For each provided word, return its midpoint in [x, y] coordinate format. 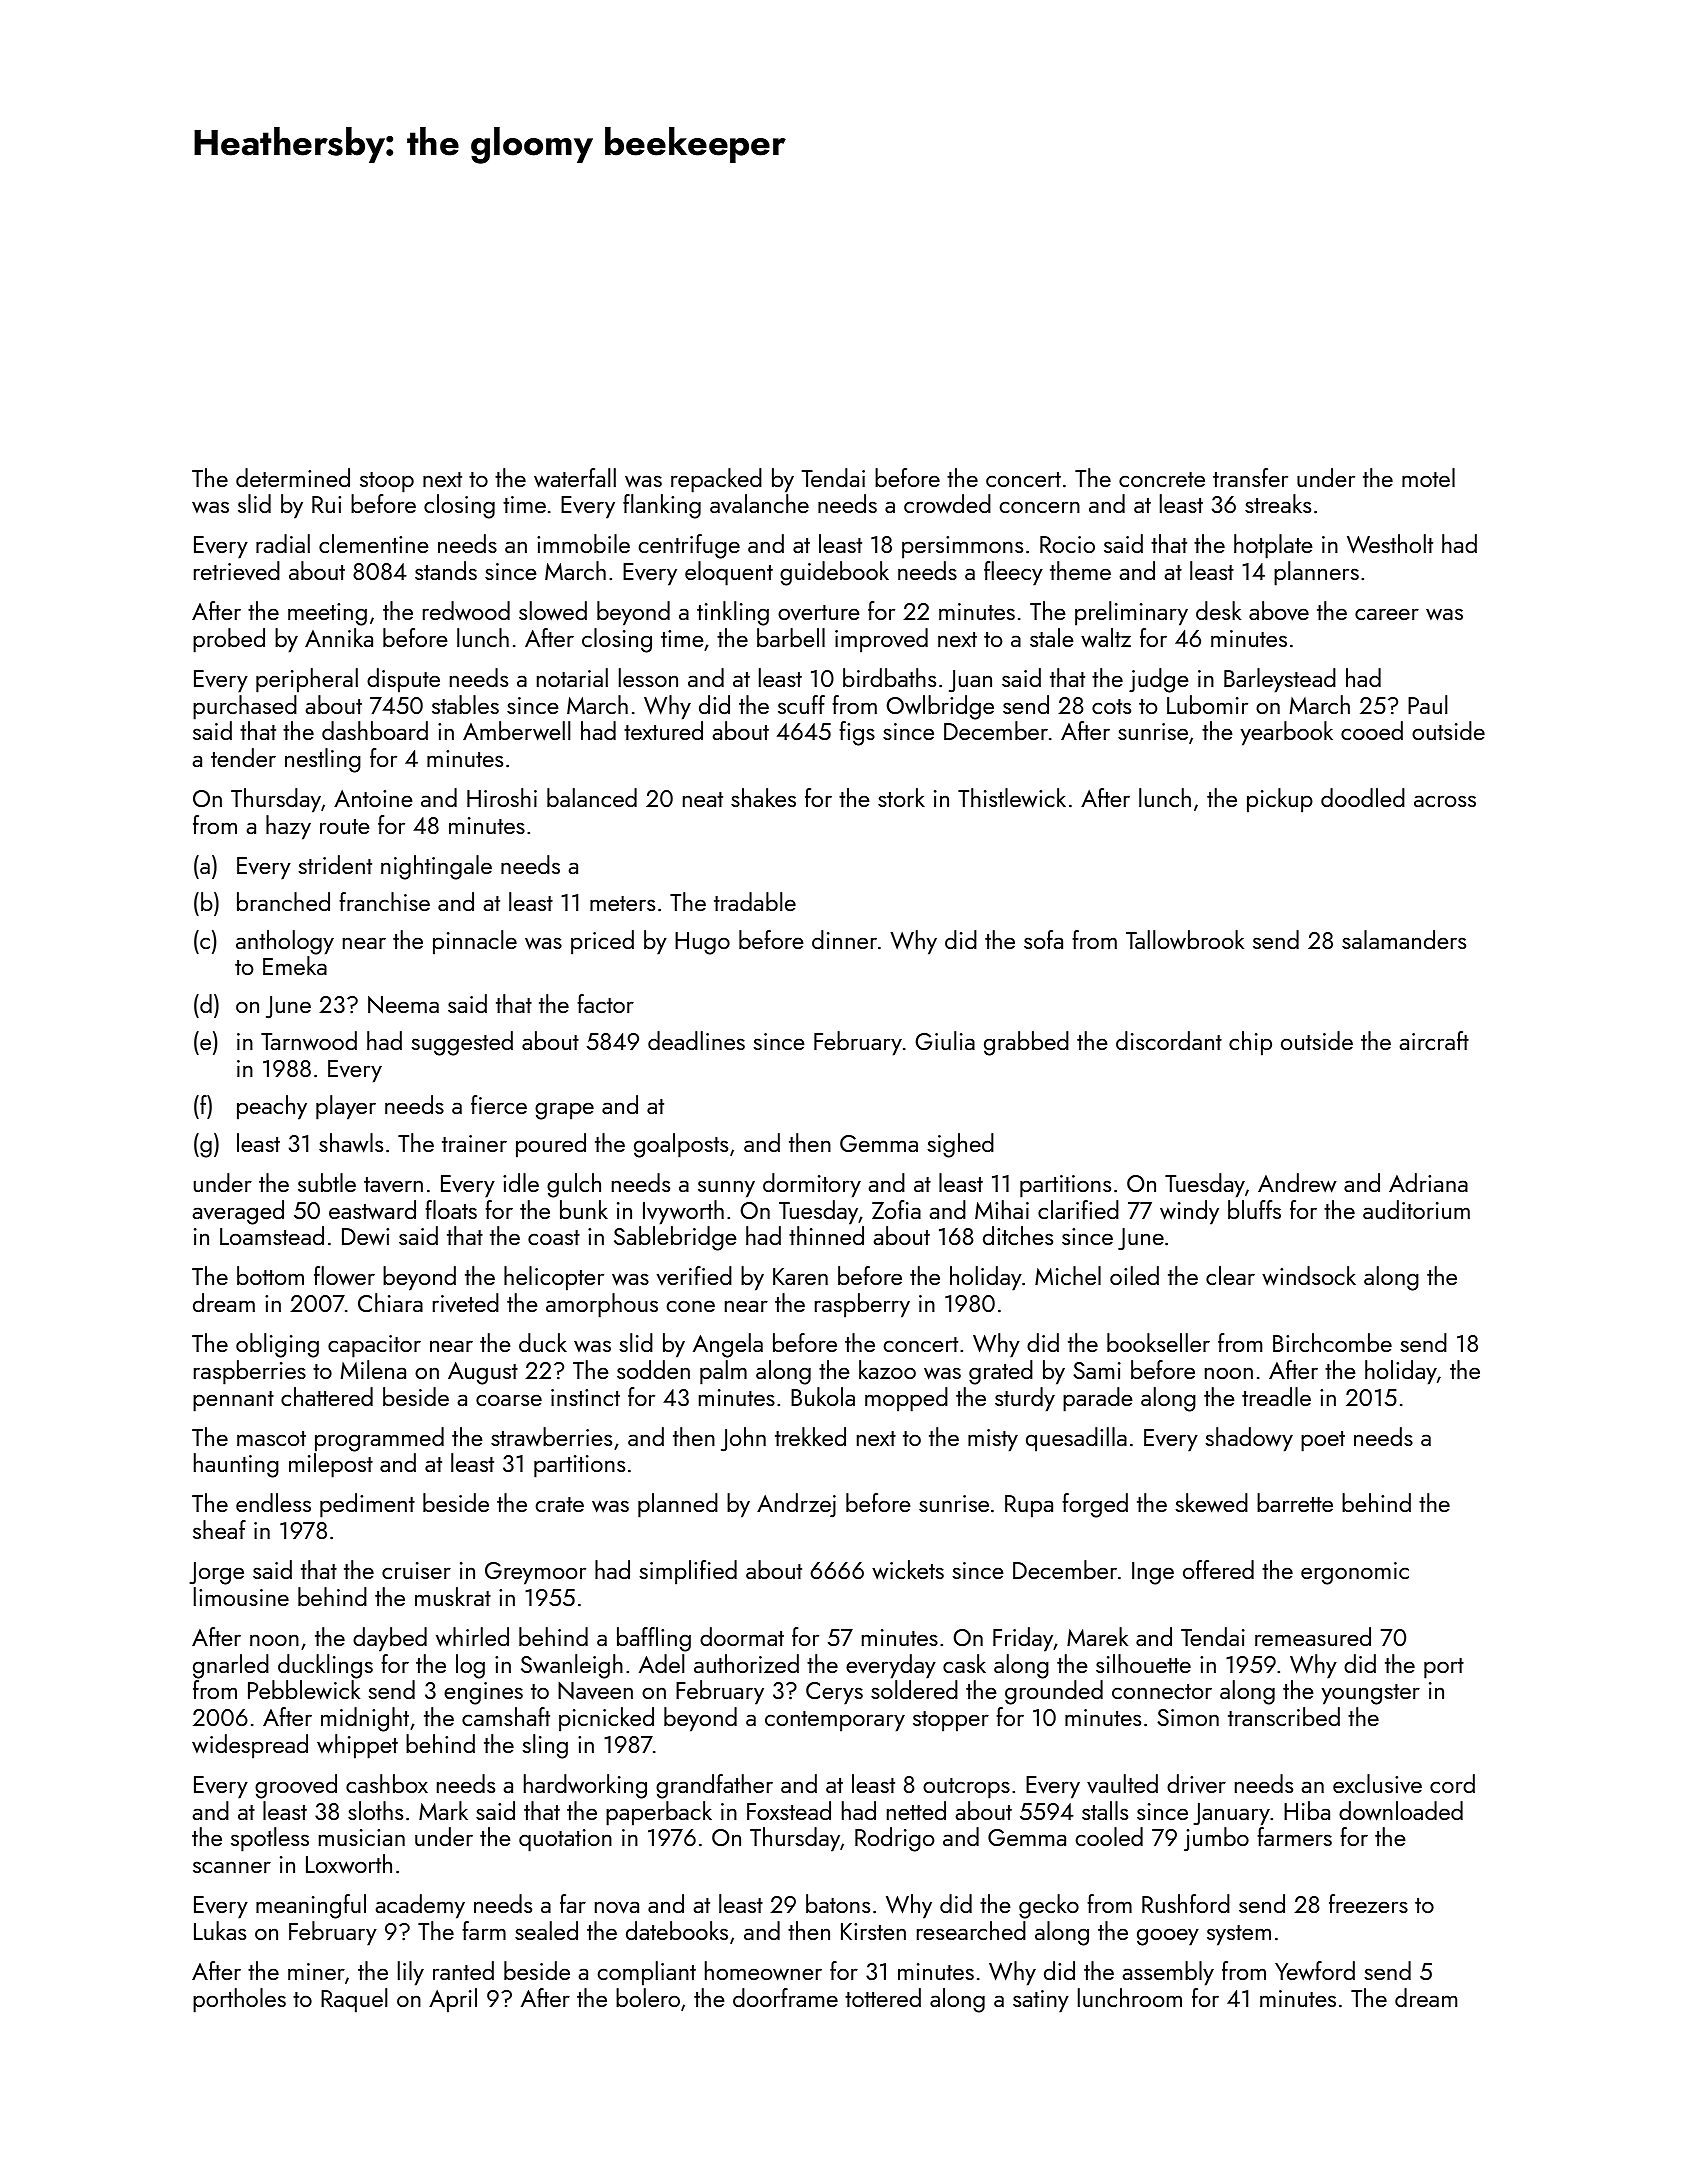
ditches [1018, 1235]
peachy [272, 1107]
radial [283, 543]
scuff [801, 704]
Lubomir [1207, 704]
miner [316, 1971]
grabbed [1026, 1043]
